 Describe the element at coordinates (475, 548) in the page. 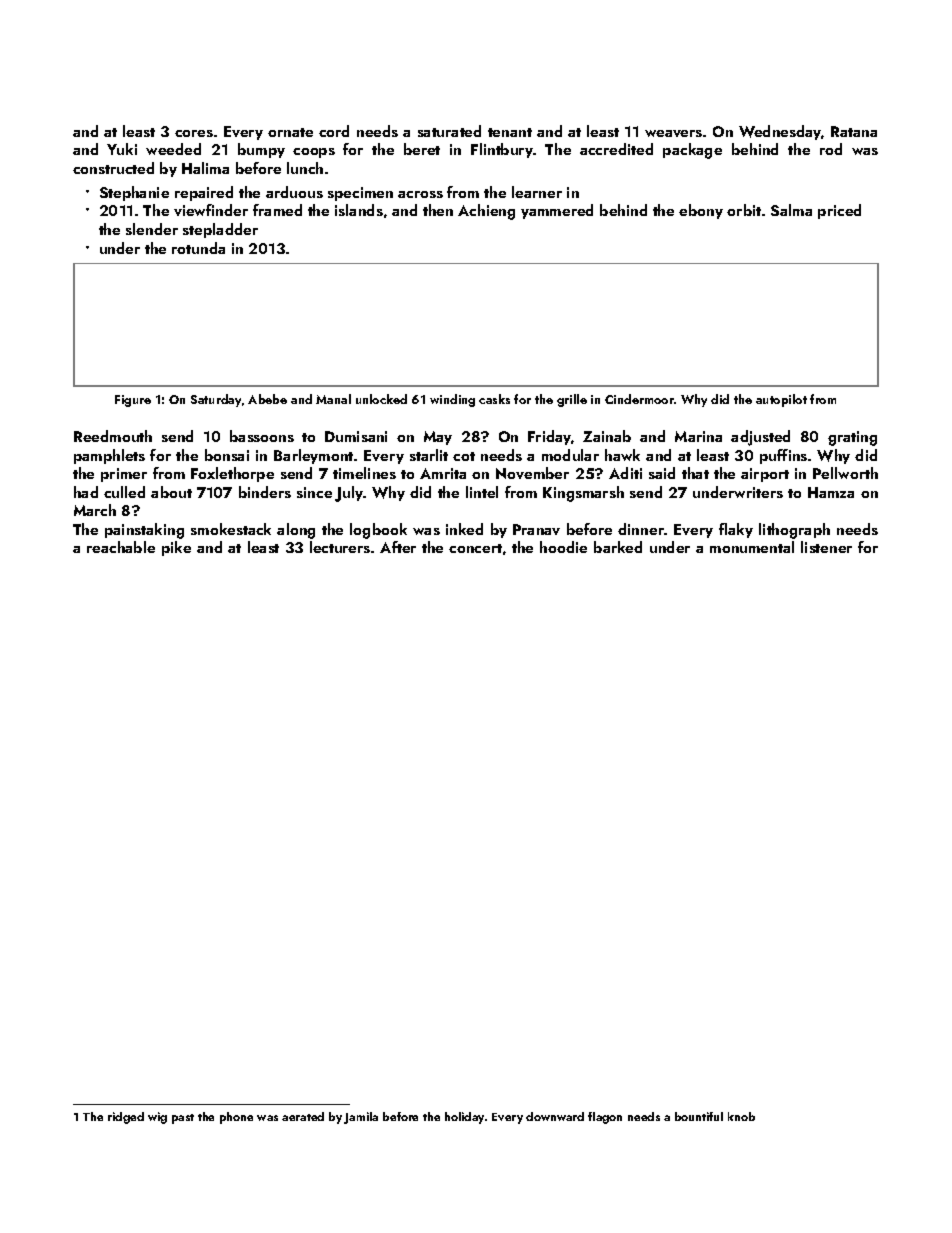

I see `concert` at that location.
